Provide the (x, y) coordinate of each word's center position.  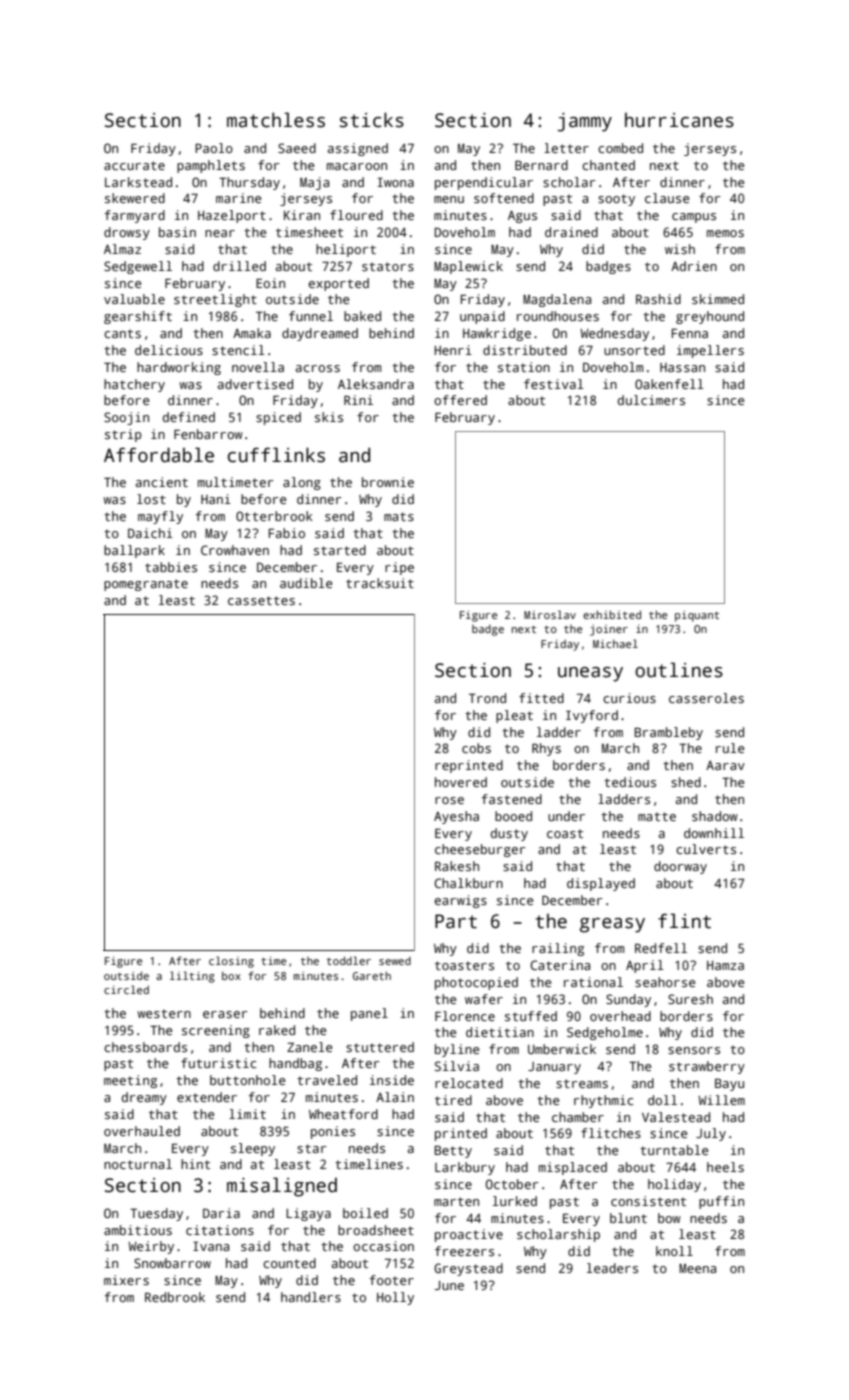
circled (126, 989)
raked (277, 1030)
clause (667, 198)
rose (449, 800)
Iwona (395, 182)
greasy (612, 925)
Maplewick (468, 267)
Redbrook (175, 1297)
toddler (349, 960)
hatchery (134, 385)
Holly (395, 1298)
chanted (608, 165)
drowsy (127, 233)
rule (730, 748)
